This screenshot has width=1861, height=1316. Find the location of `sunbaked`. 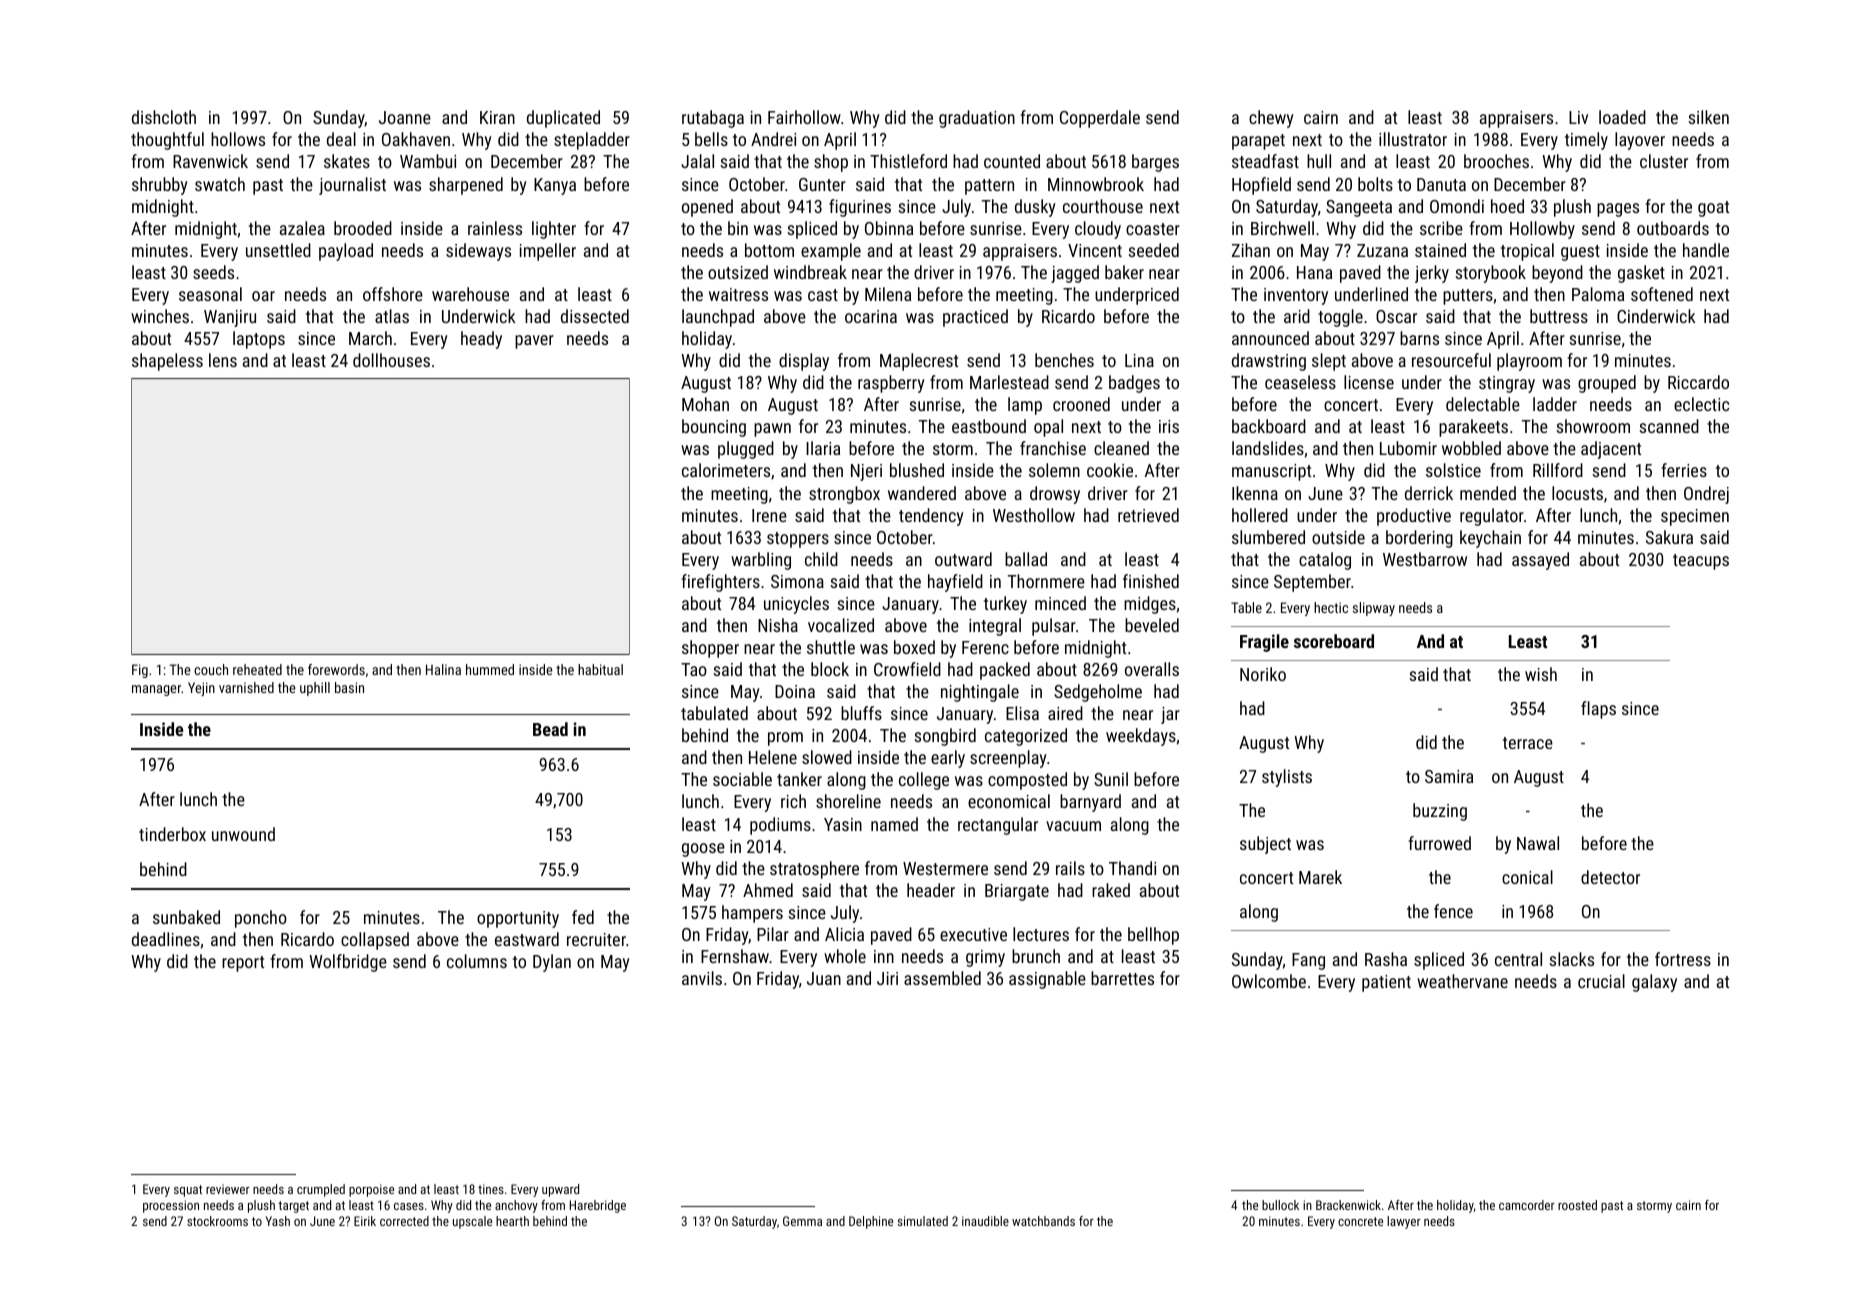

sunbaked is located at coordinates (186, 917).
